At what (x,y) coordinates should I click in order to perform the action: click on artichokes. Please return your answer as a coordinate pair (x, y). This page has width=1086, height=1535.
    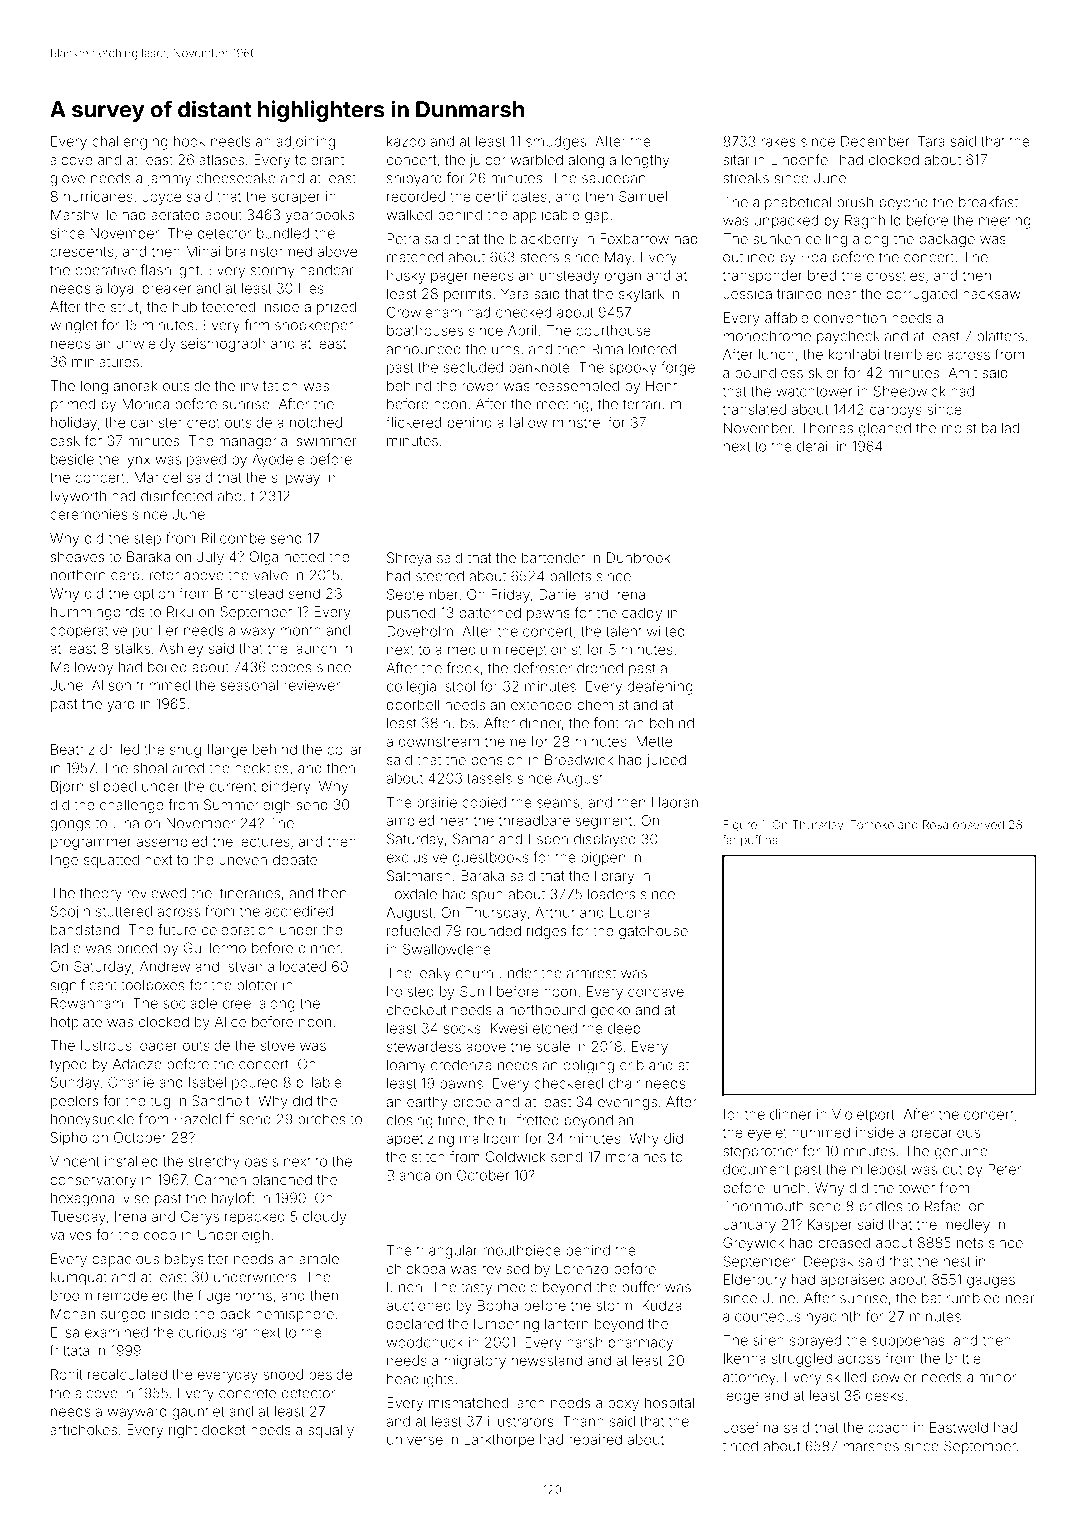
    Looking at the image, I should click on (83, 1429).
